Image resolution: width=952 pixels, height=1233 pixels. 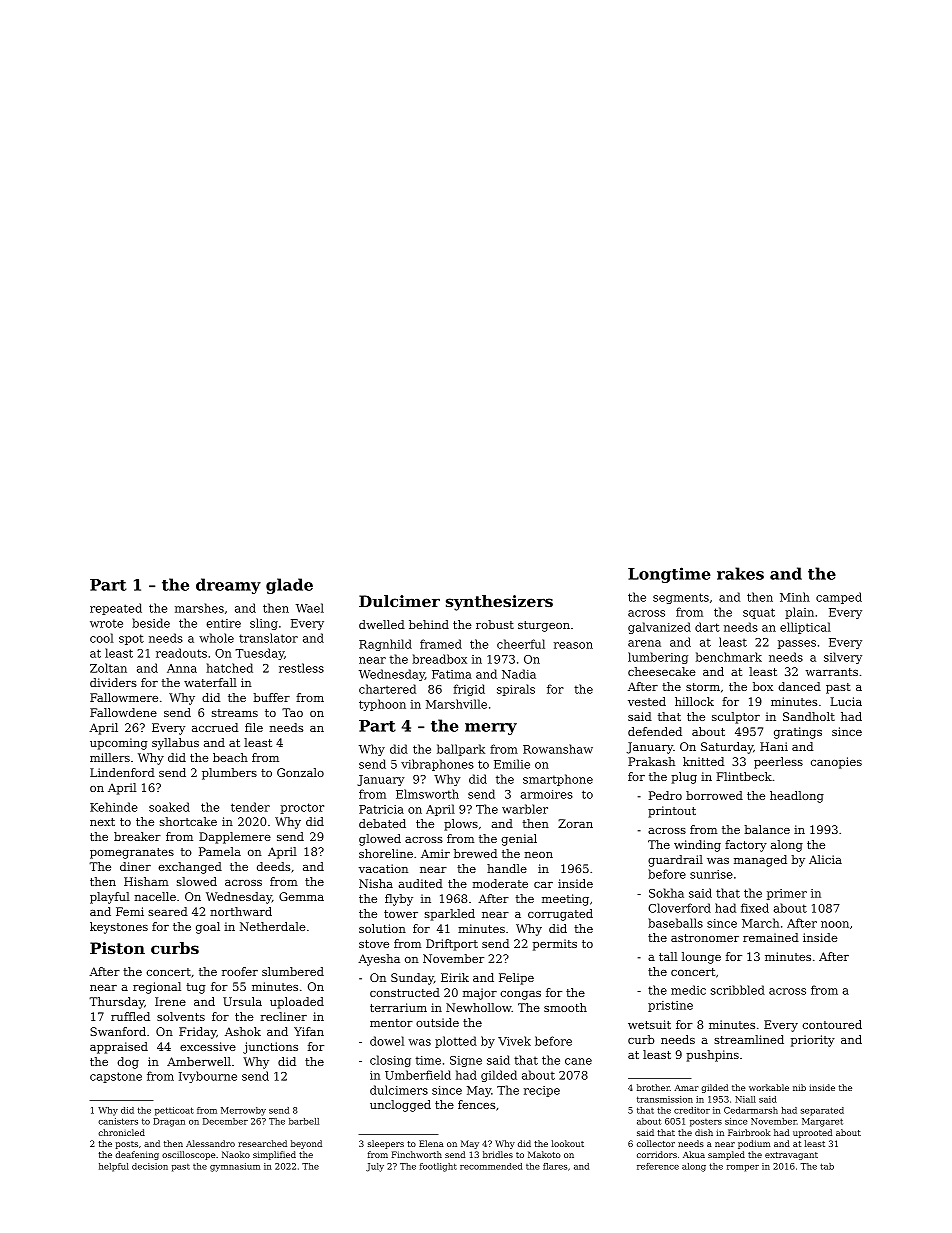 I want to click on Friday, so click(x=197, y=1033).
